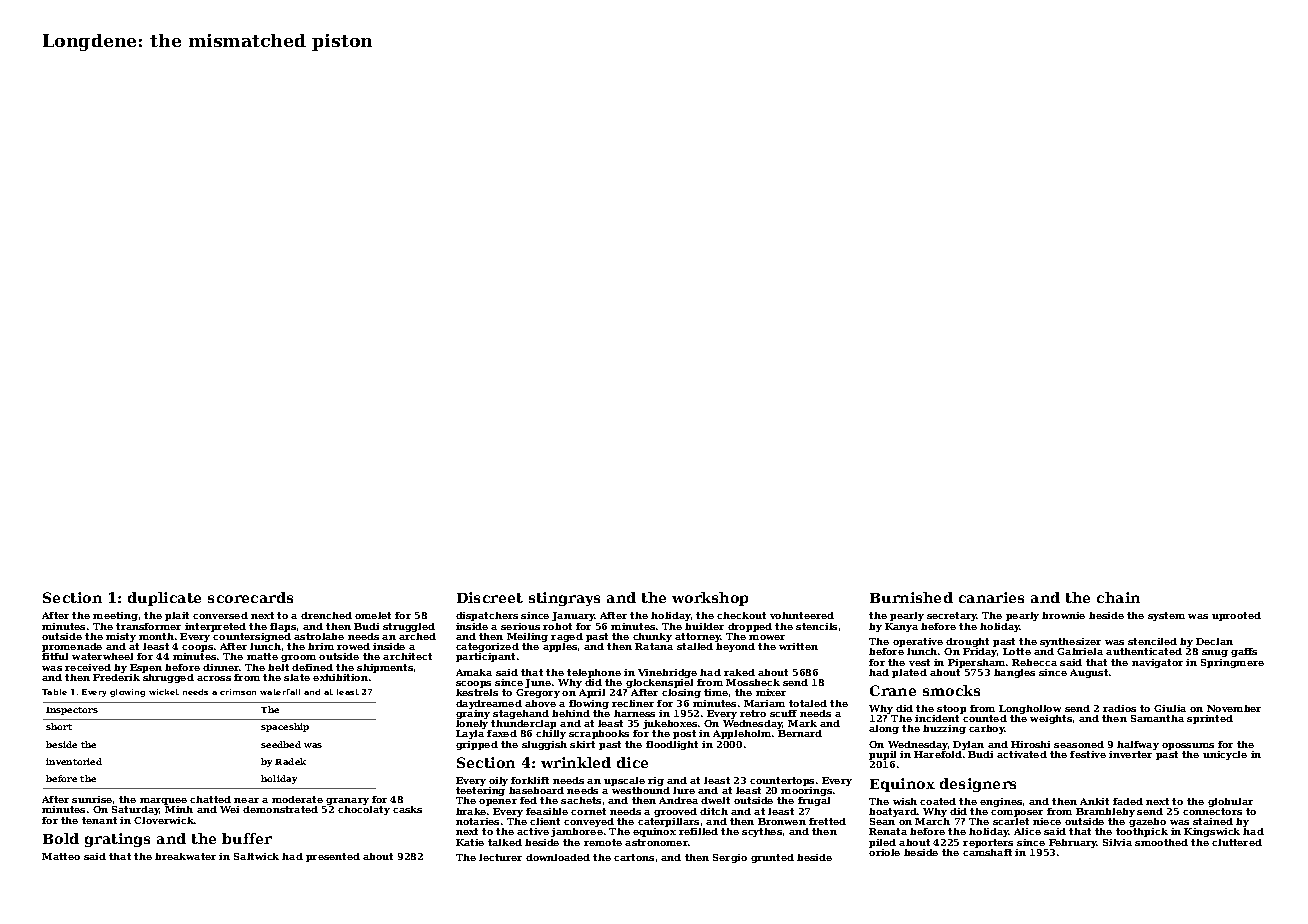 Image resolution: width=1308 pixels, height=924 pixels. Describe the element at coordinates (333, 857) in the page. I see `presented` at that location.
